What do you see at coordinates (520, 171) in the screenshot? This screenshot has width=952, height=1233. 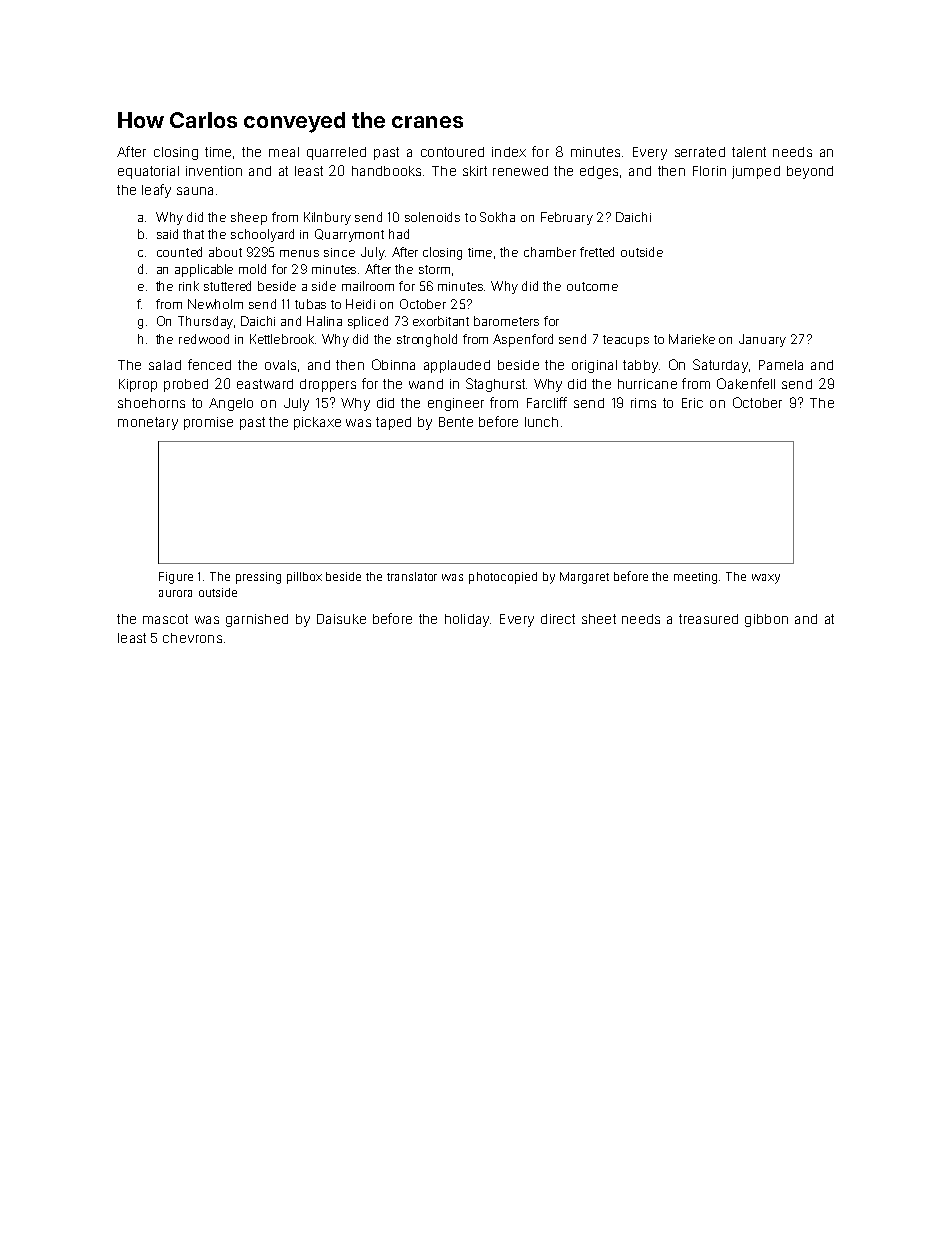 I see `renewed` at bounding box center [520, 171].
